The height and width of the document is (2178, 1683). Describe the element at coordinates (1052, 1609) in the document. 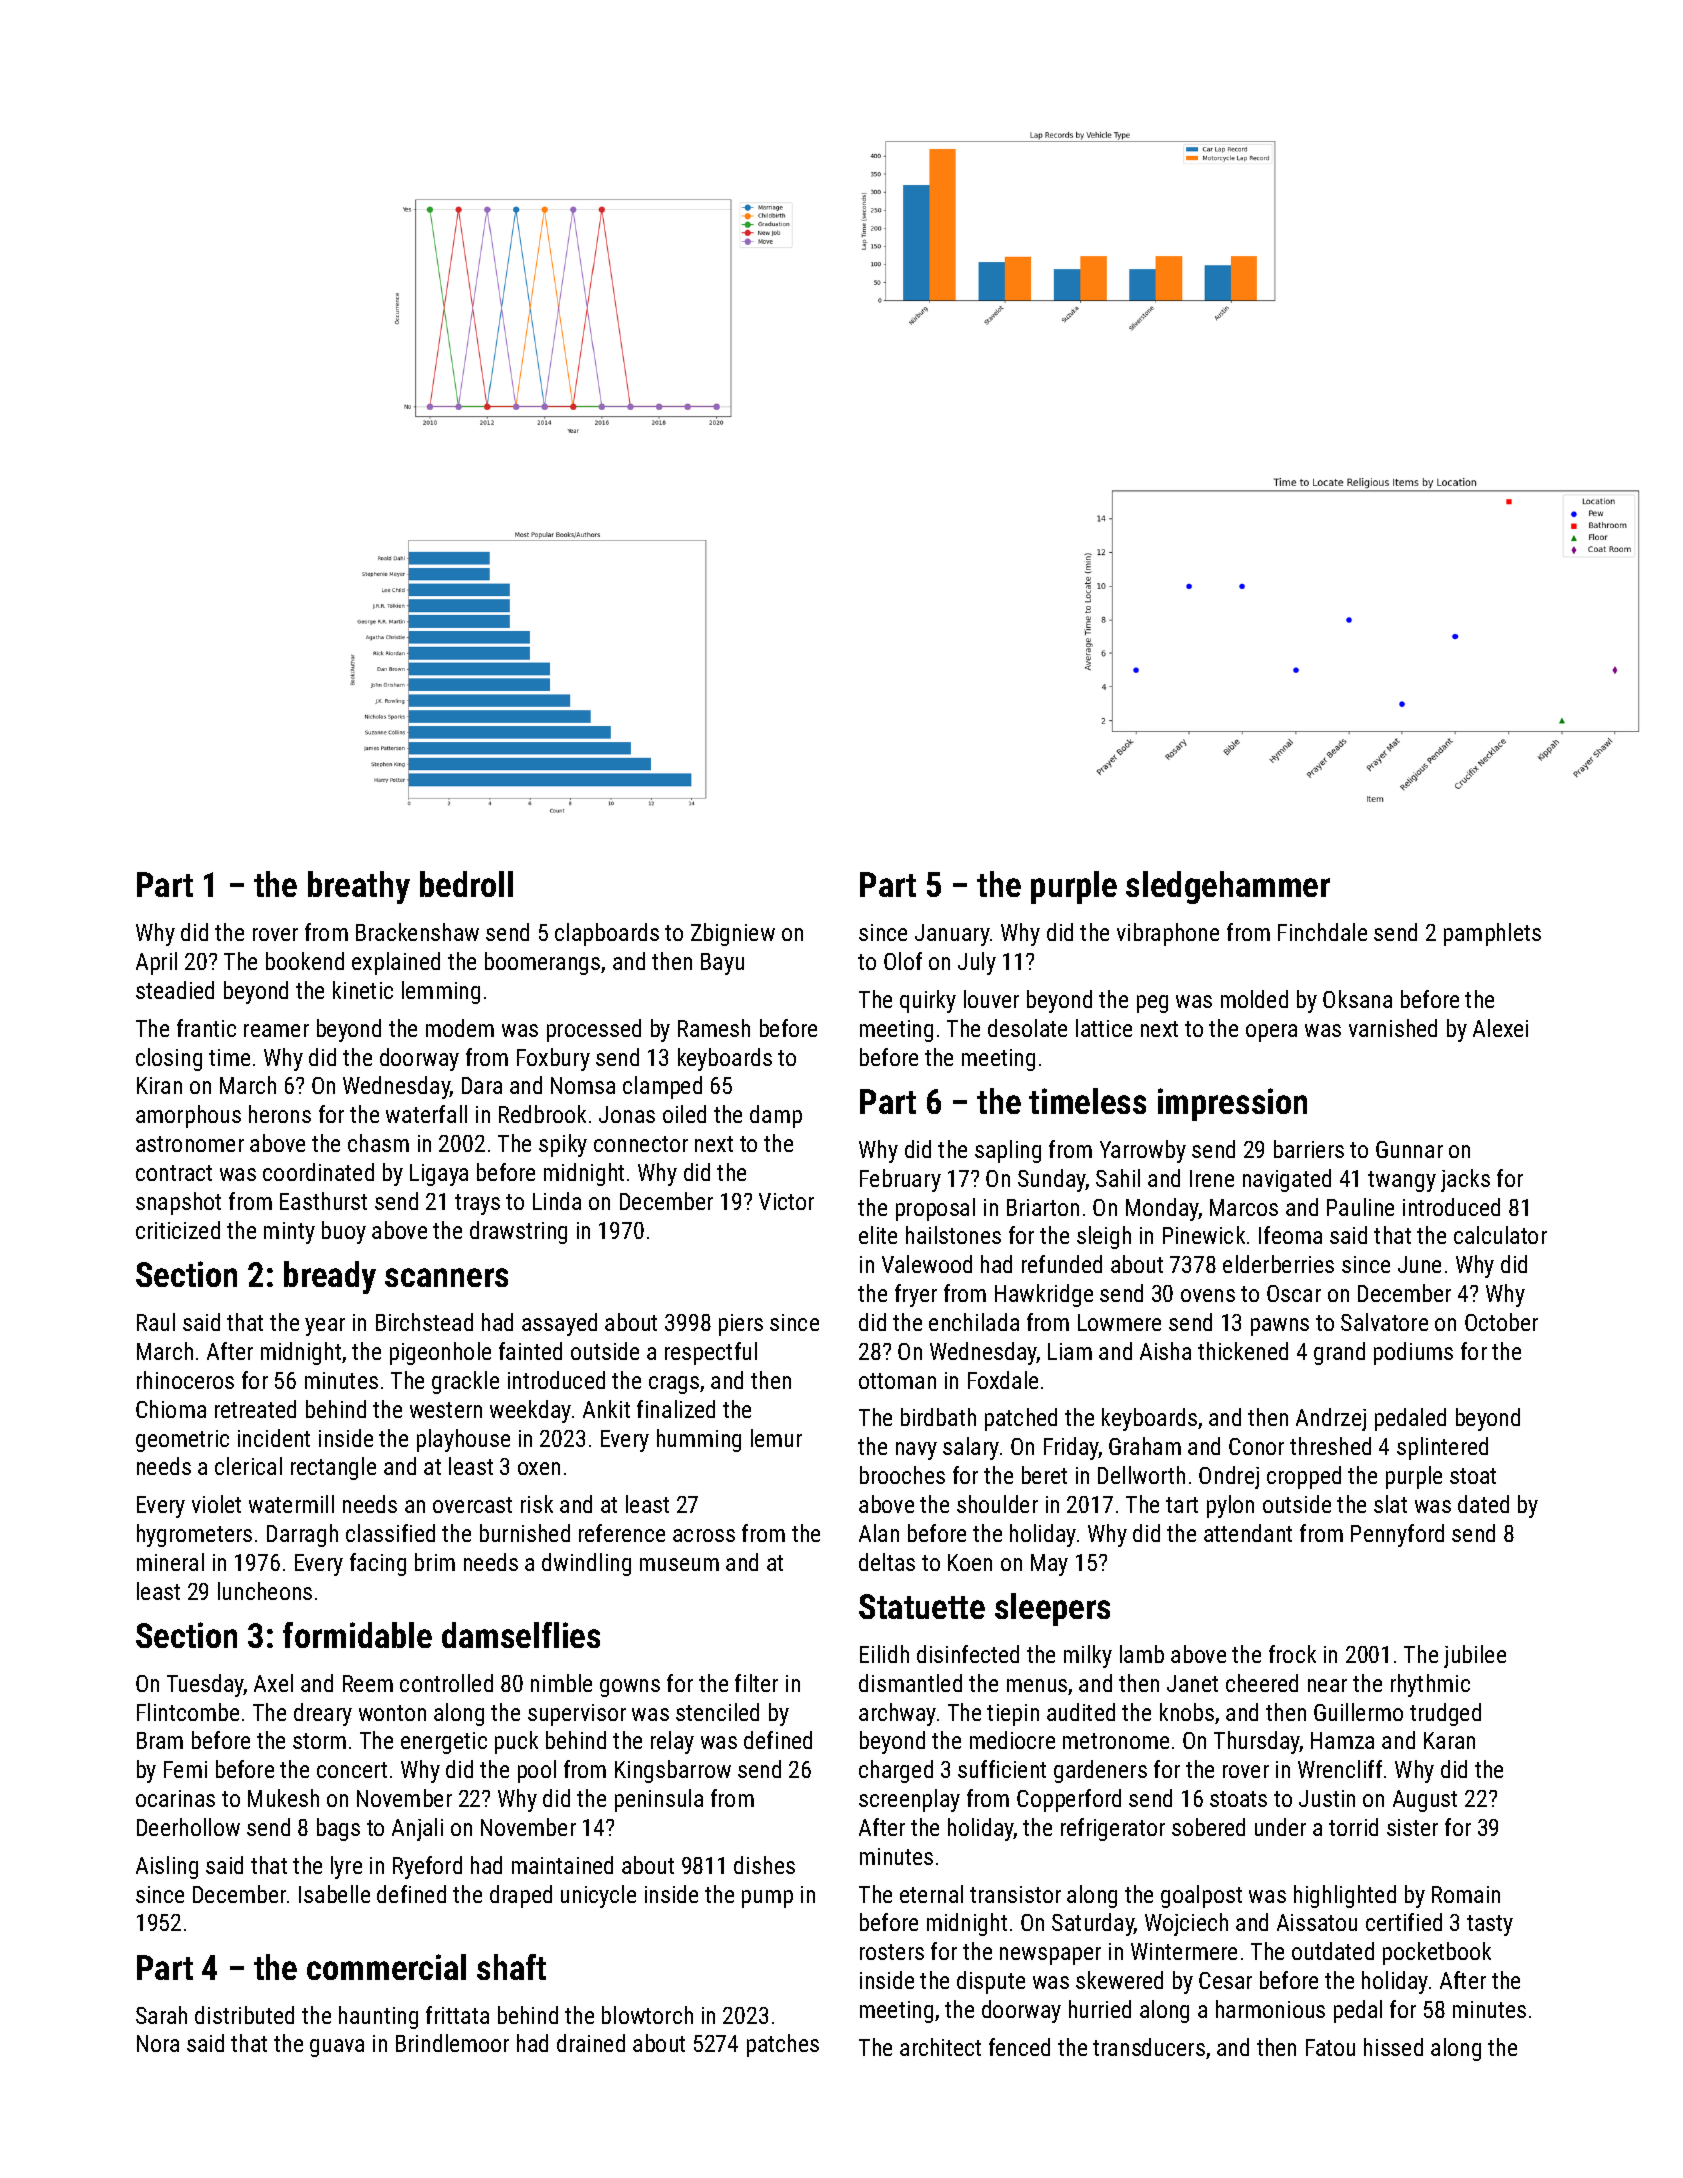

I see `sleepers` at that location.
